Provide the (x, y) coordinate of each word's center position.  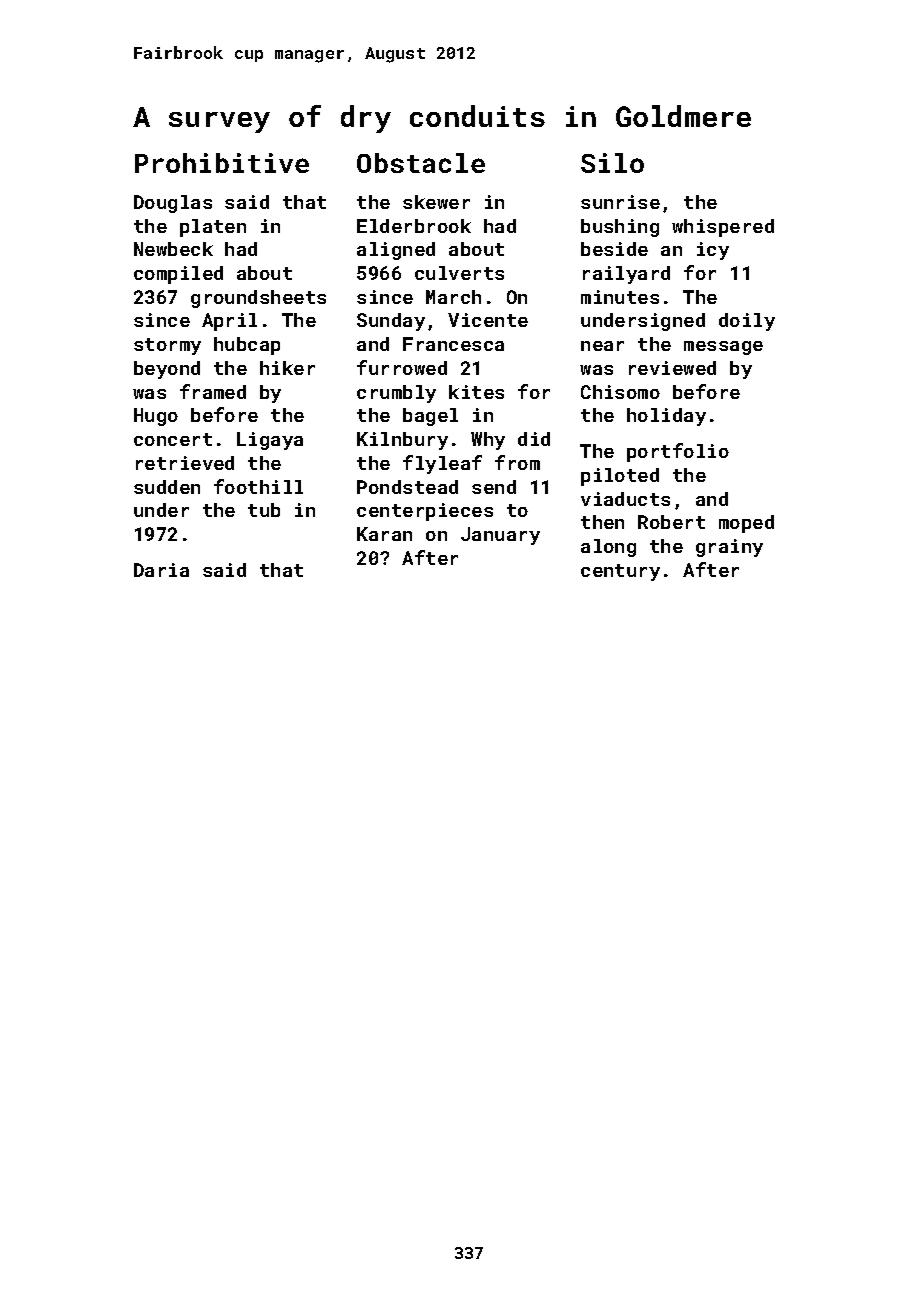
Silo (612, 163)
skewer (436, 202)
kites (476, 392)
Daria (161, 570)
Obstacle (421, 163)
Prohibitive (222, 163)
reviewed (672, 368)
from (517, 462)
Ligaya (270, 441)
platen (213, 228)
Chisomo (620, 392)
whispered (723, 228)
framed (213, 391)
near (602, 346)
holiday (666, 417)
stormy (167, 346)
